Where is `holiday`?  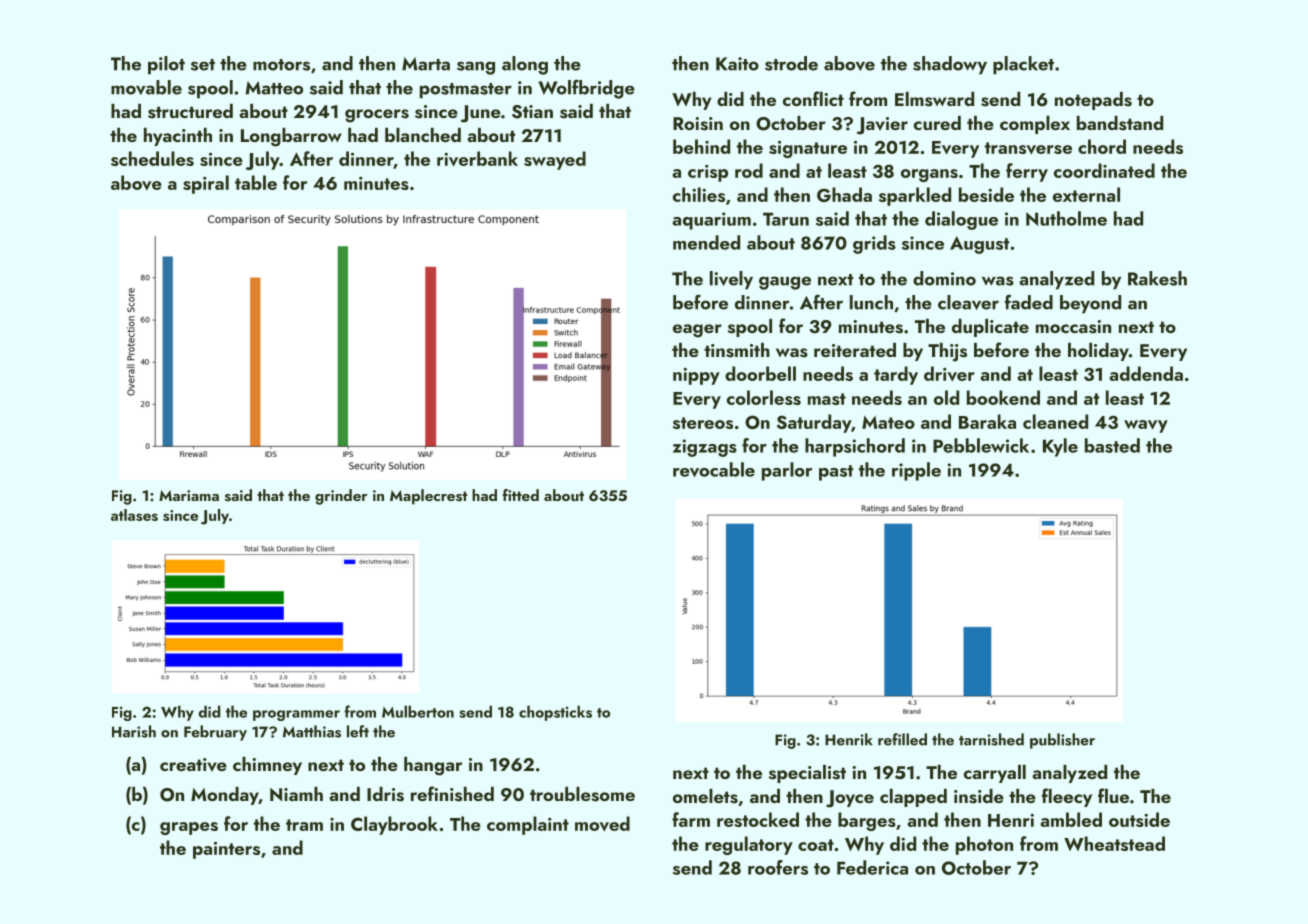 holiday is located at coordinates (1098, 352).
